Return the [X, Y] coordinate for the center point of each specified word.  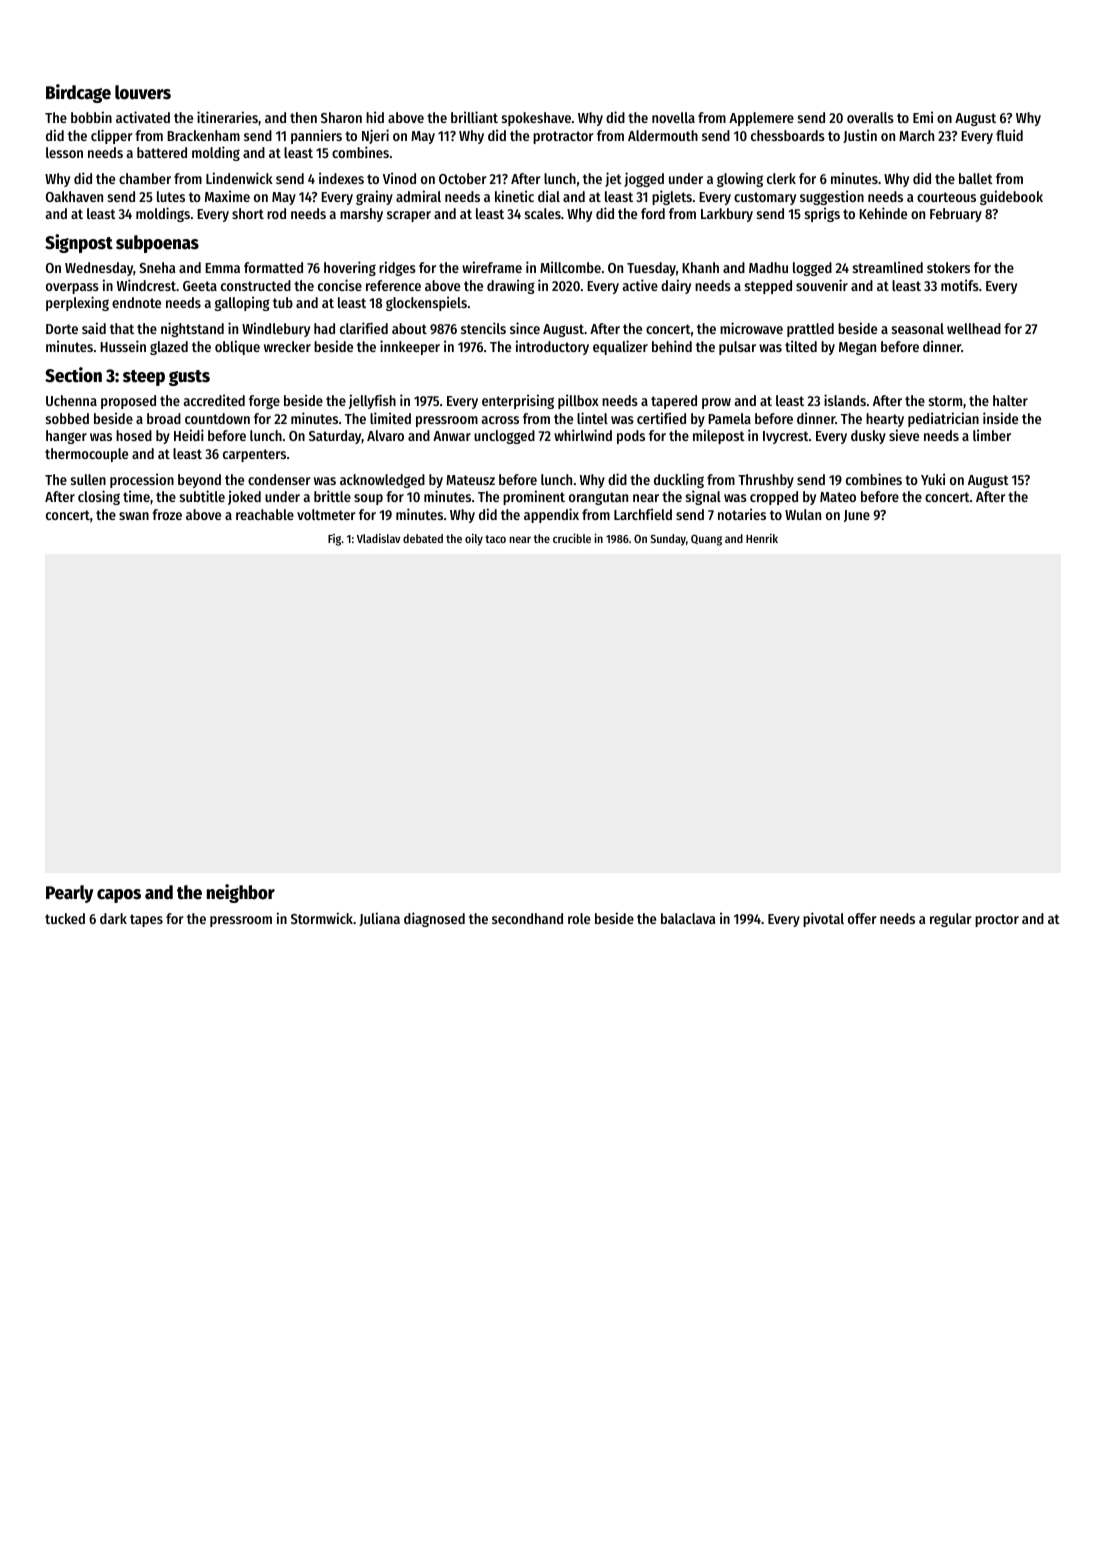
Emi [923, 117]
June [857, 516]
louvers [143, 92]
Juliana [379, 919]
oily [474, 539]
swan [134, 516]
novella [673, 117]
